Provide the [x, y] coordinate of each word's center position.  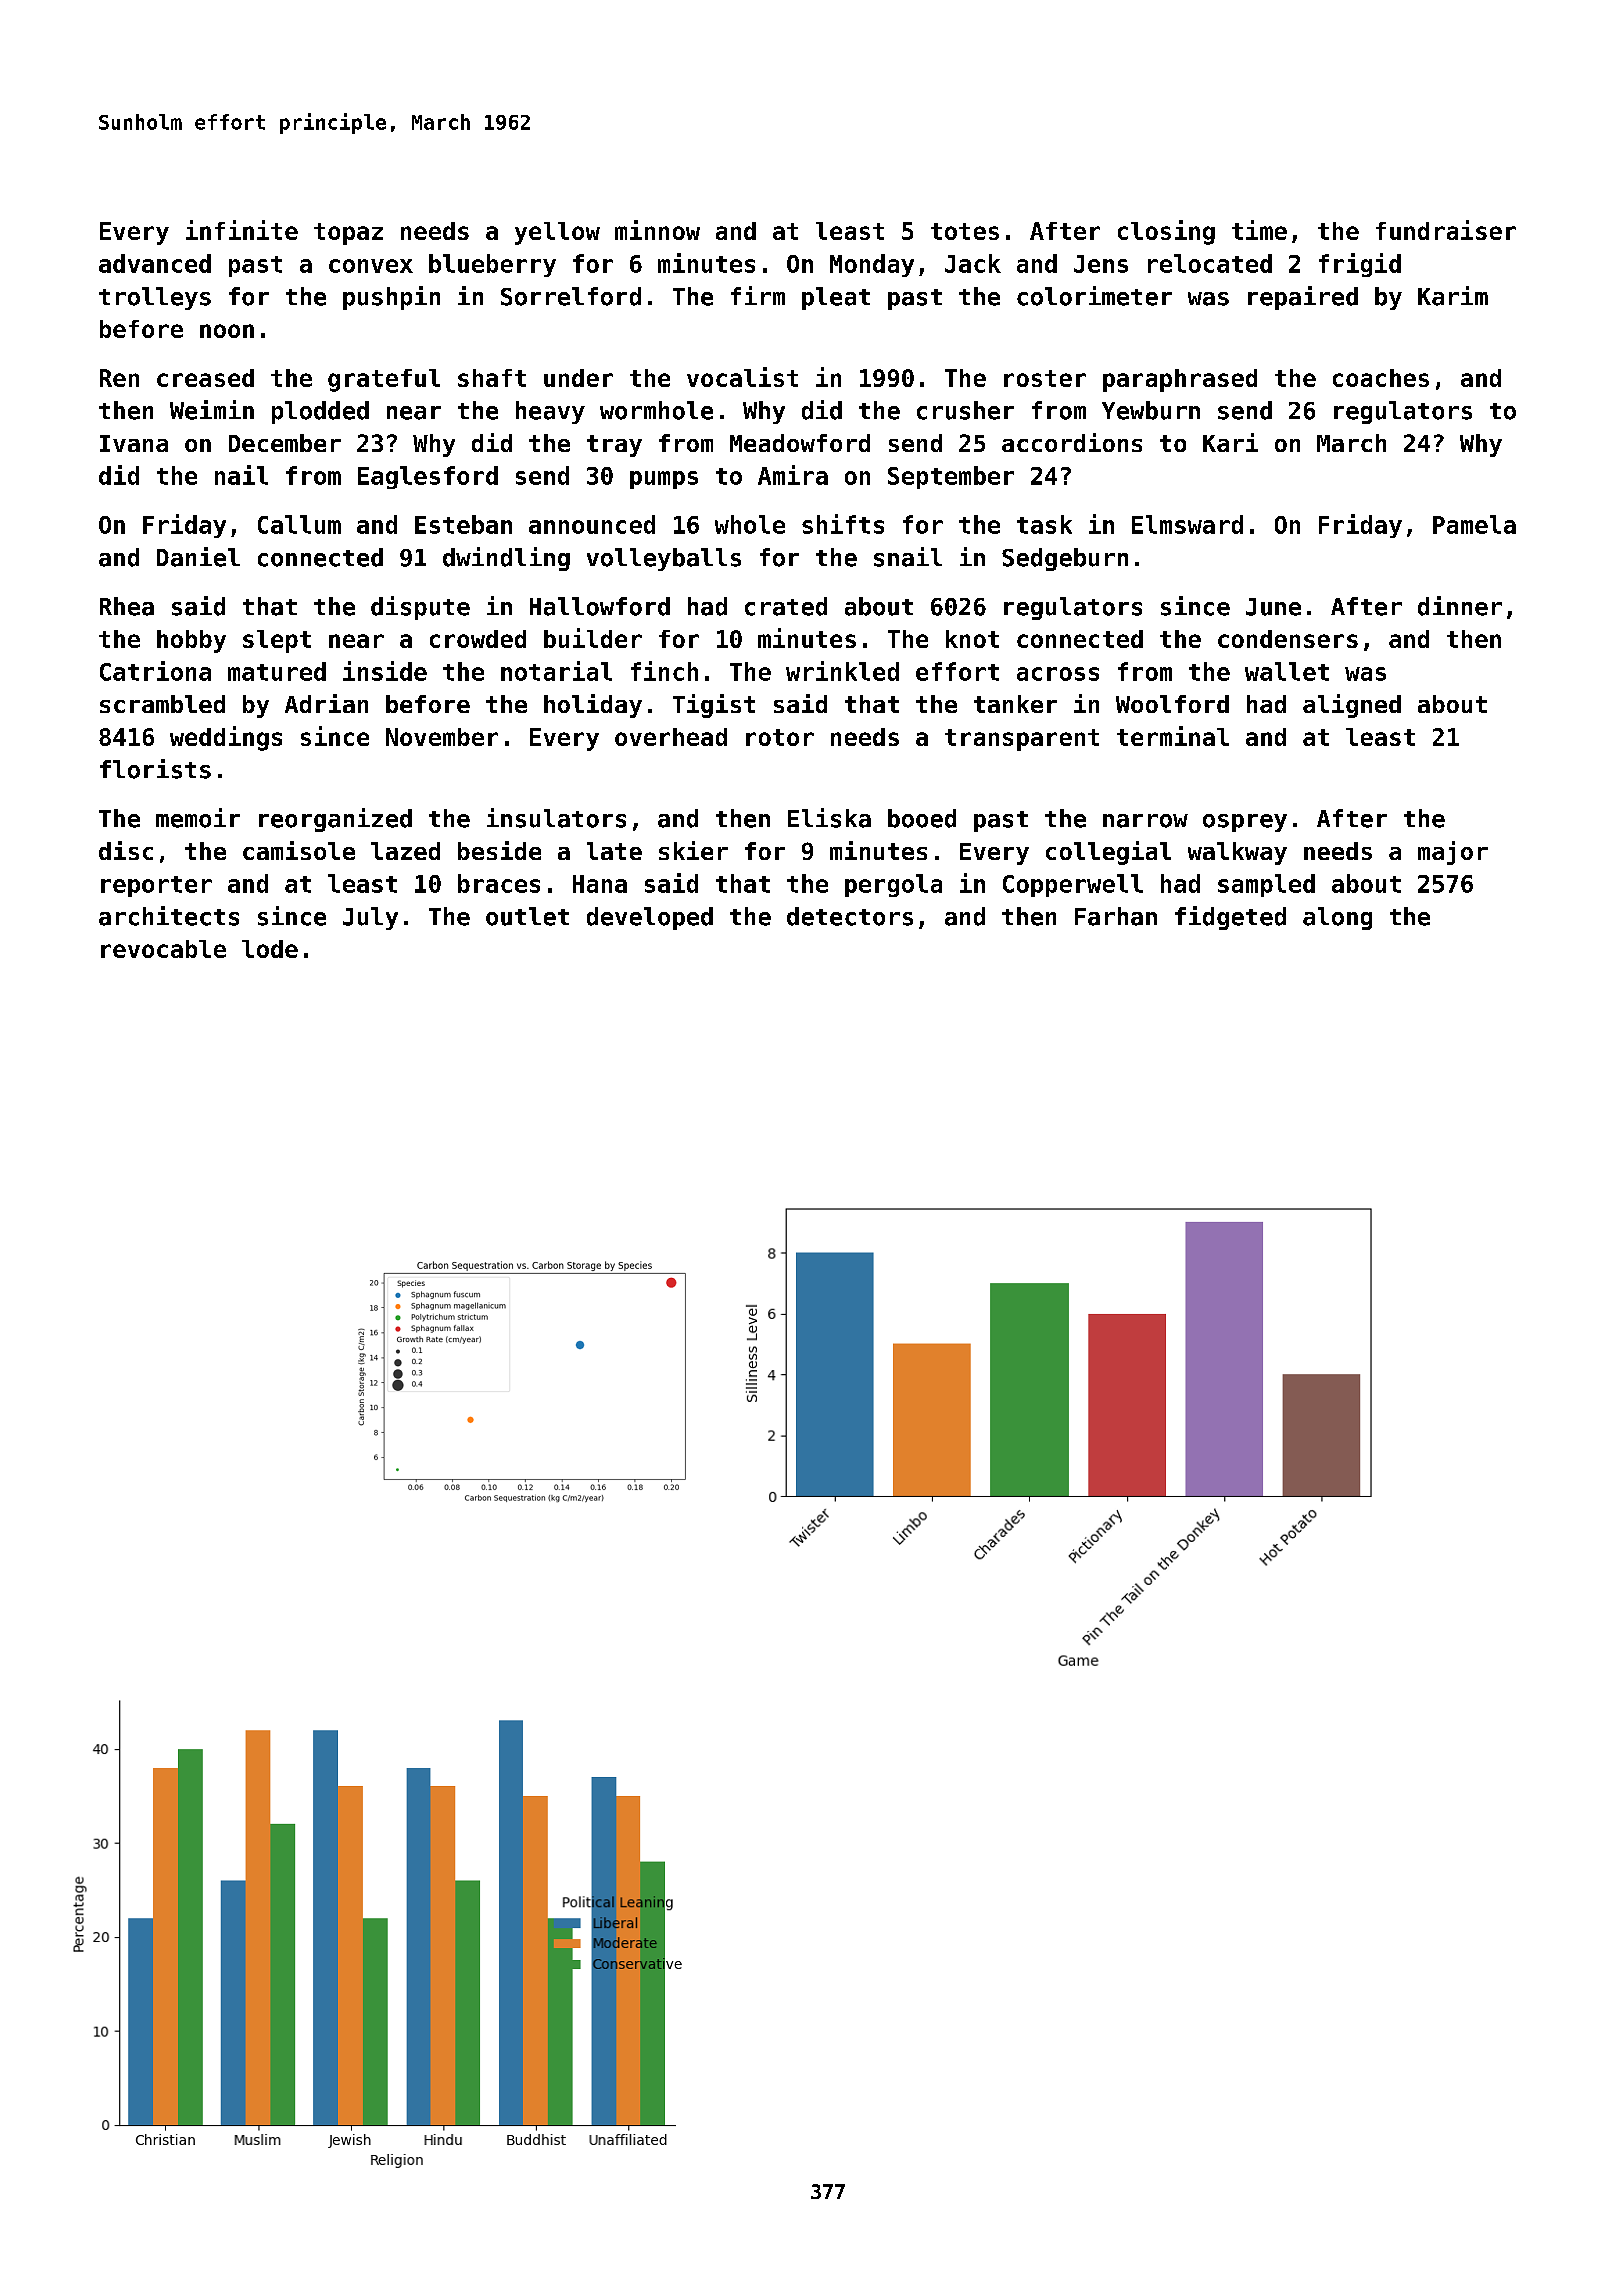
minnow [657, 230]
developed [650, 918]
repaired [1303, 298]
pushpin [391, 298]
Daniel [198, 557]
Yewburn [1151, 410]
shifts [843, 524]
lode [270, 949]
